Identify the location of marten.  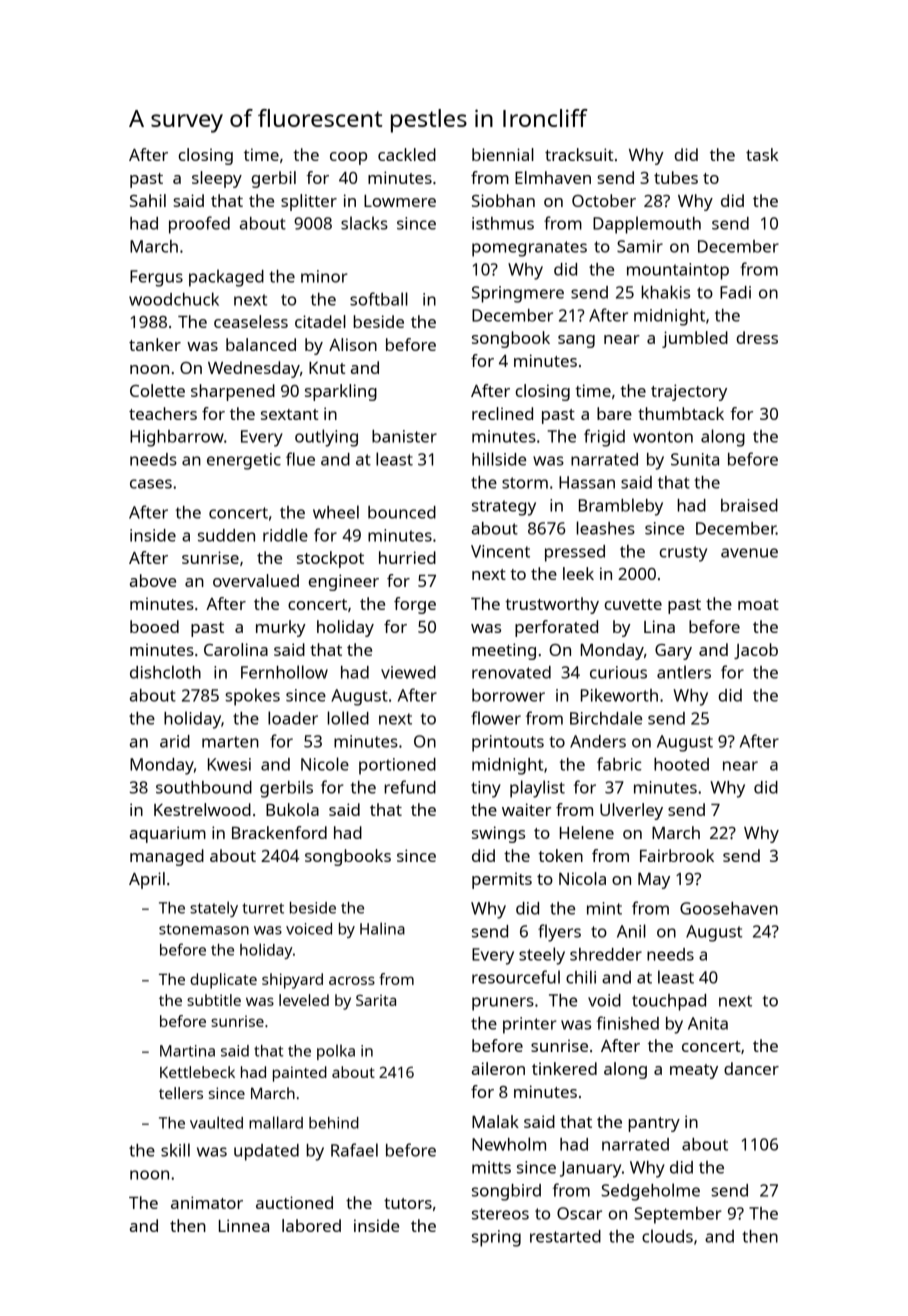
(230, 742).
